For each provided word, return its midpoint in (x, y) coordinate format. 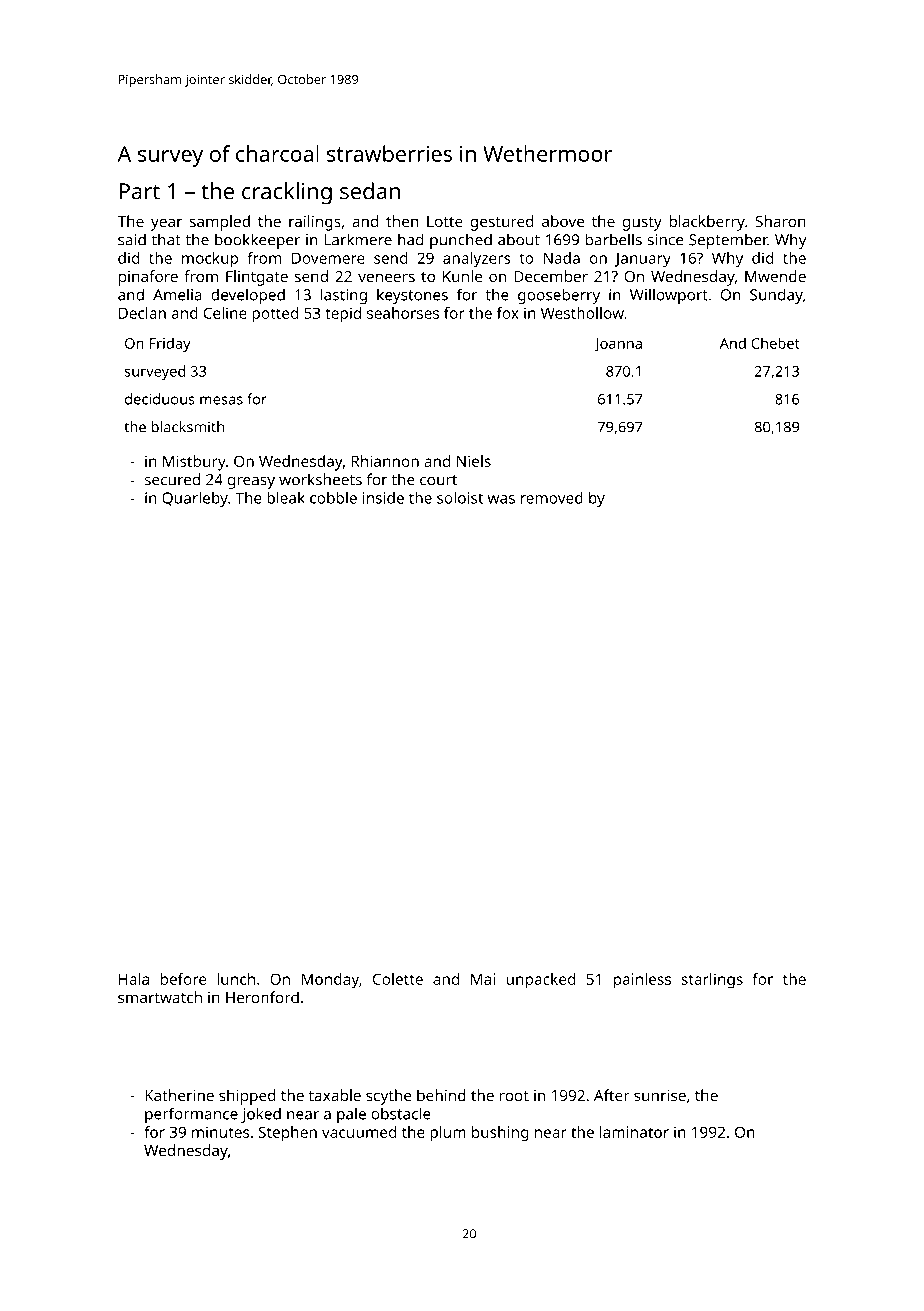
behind (441, 1095)
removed (552, 498)
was (501, 499)
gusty (642, 224)
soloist (460, 497)
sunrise (660, 1095)
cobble (333, 498)
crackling (287, 193)
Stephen (288, 1134)
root (514, 1096)
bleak (286, 497)
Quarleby (195, 499)
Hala (134, 979)
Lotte (445, 221)
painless (642, 981)
